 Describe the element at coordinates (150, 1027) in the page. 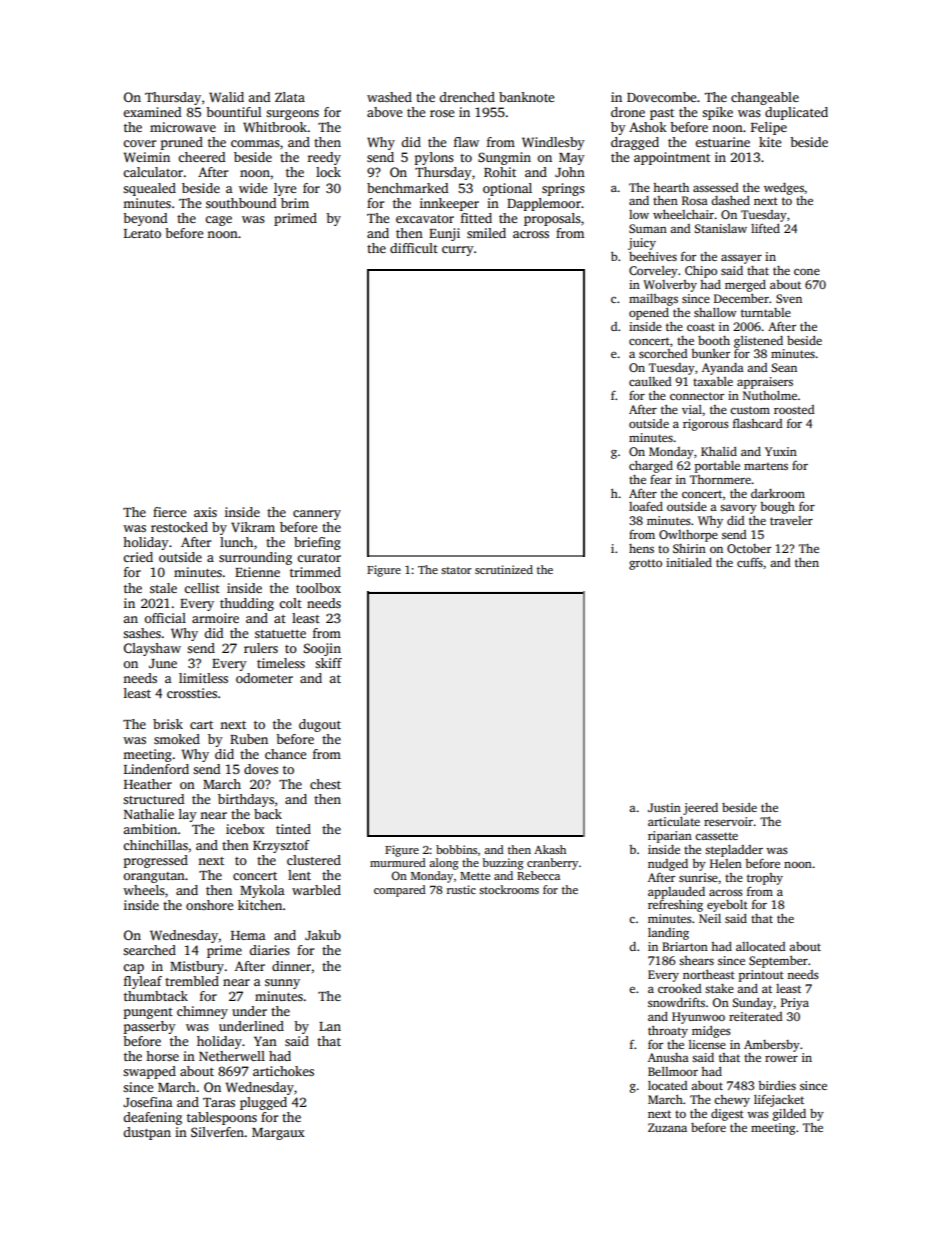

I see `passerby` at that location.
